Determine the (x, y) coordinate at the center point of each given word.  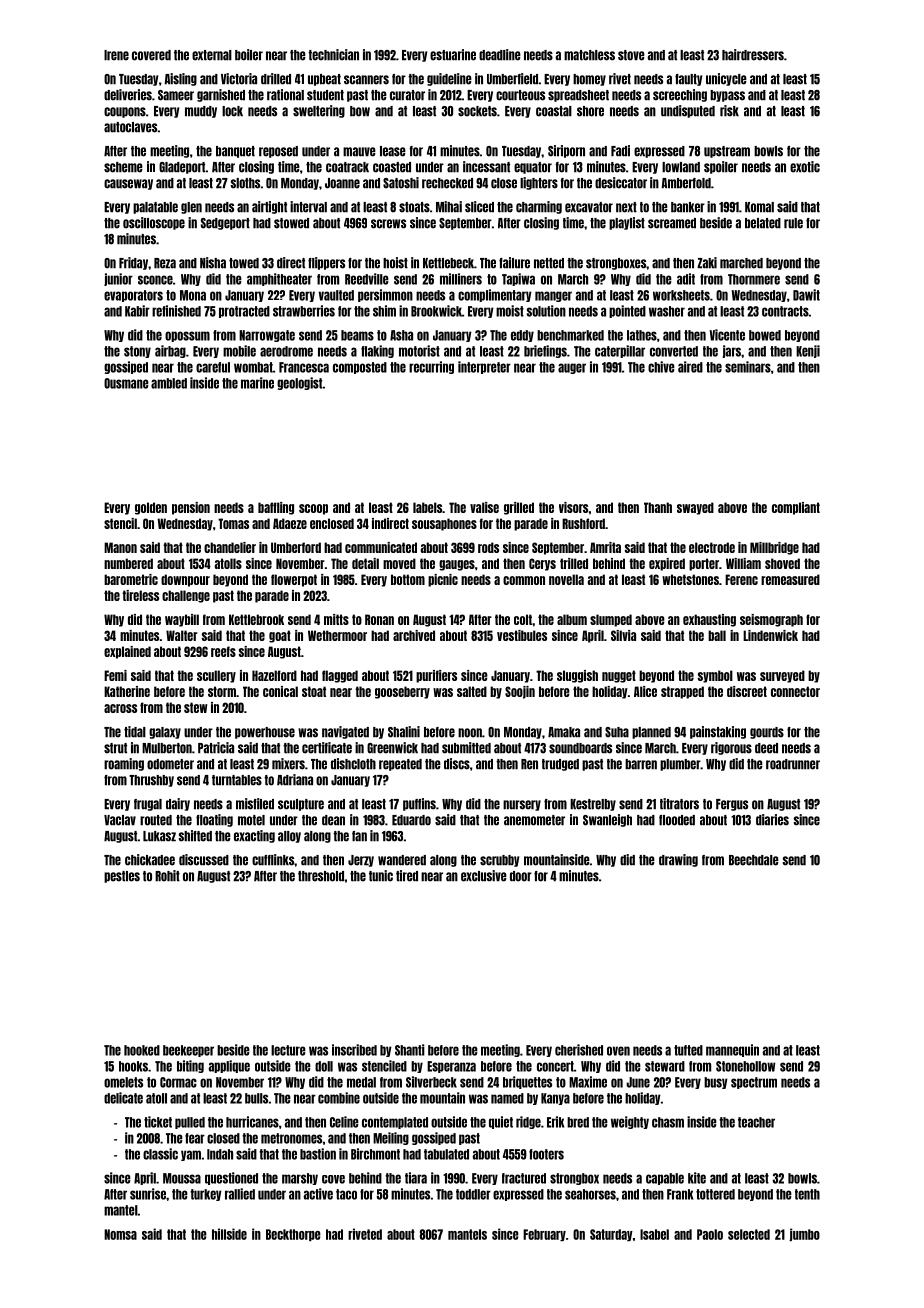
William (743, 563)
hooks (133, 1066)
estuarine (453, 55)
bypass (727, 96)
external (212, 55)
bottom (408, 579)
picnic (443, 580)
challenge (186, 596)
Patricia (216, 748)
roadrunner (793, 764)
